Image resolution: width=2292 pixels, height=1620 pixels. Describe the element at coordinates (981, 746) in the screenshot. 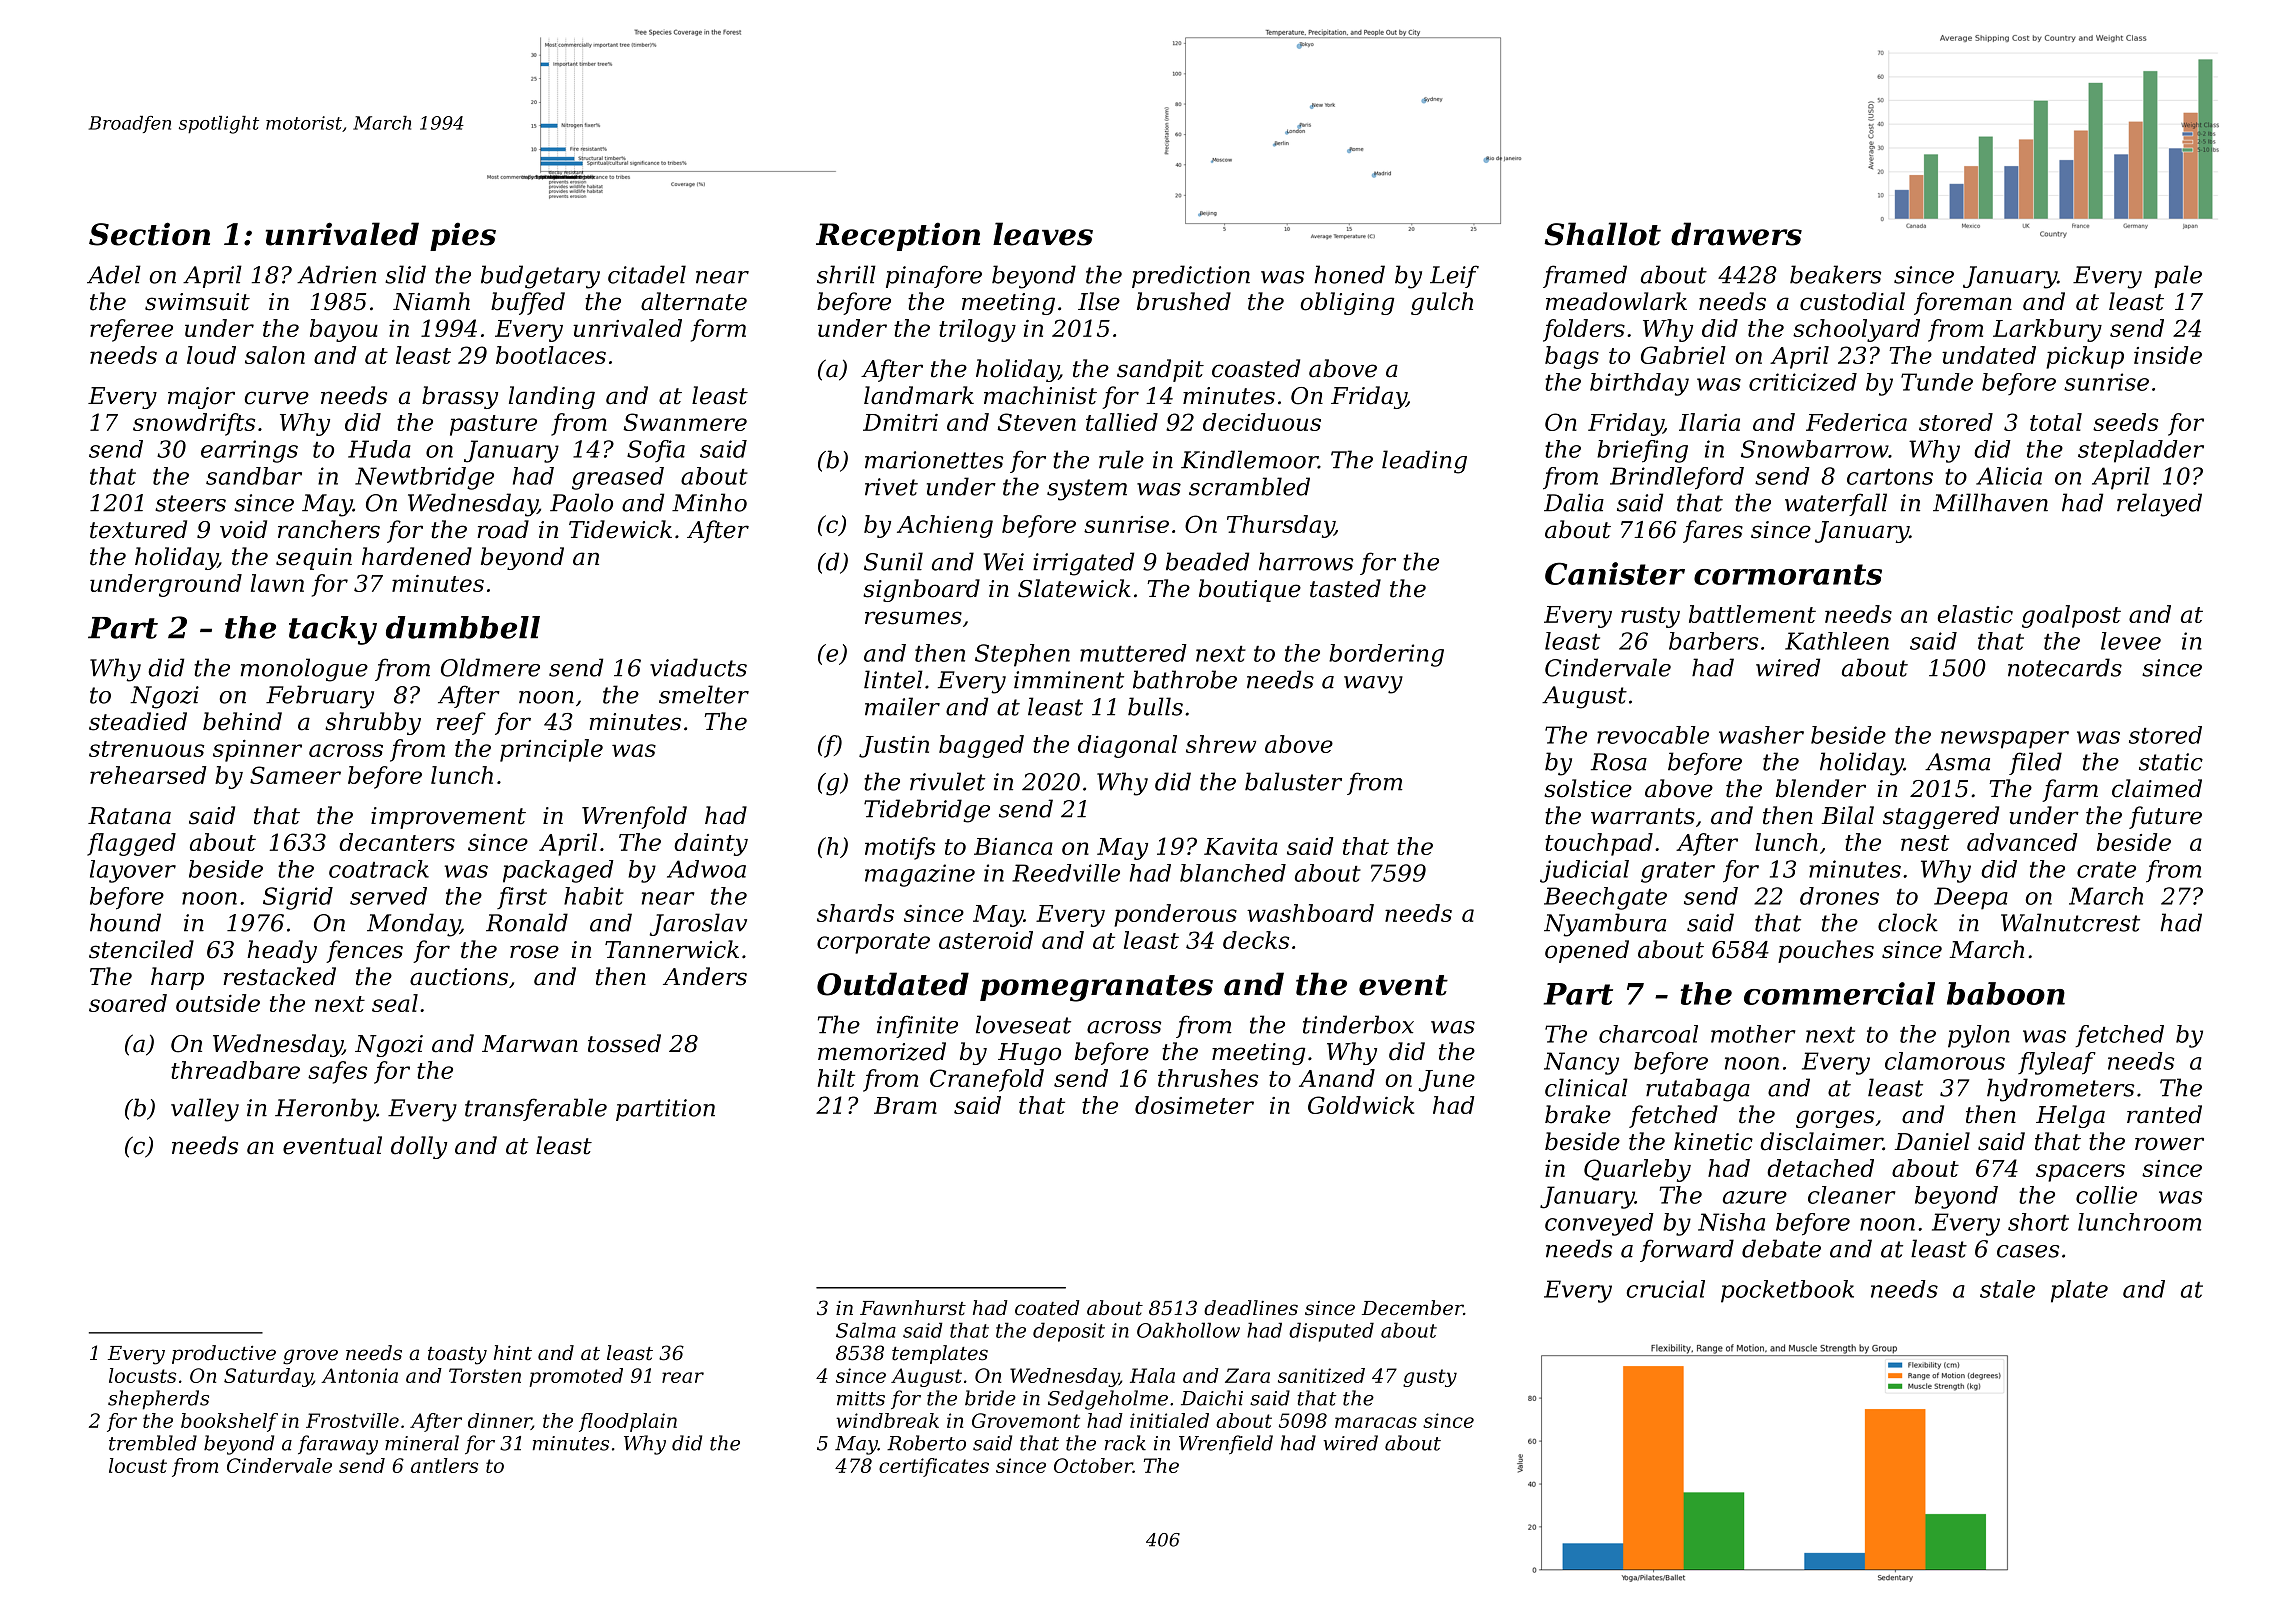

I see `bagged` at that location.
